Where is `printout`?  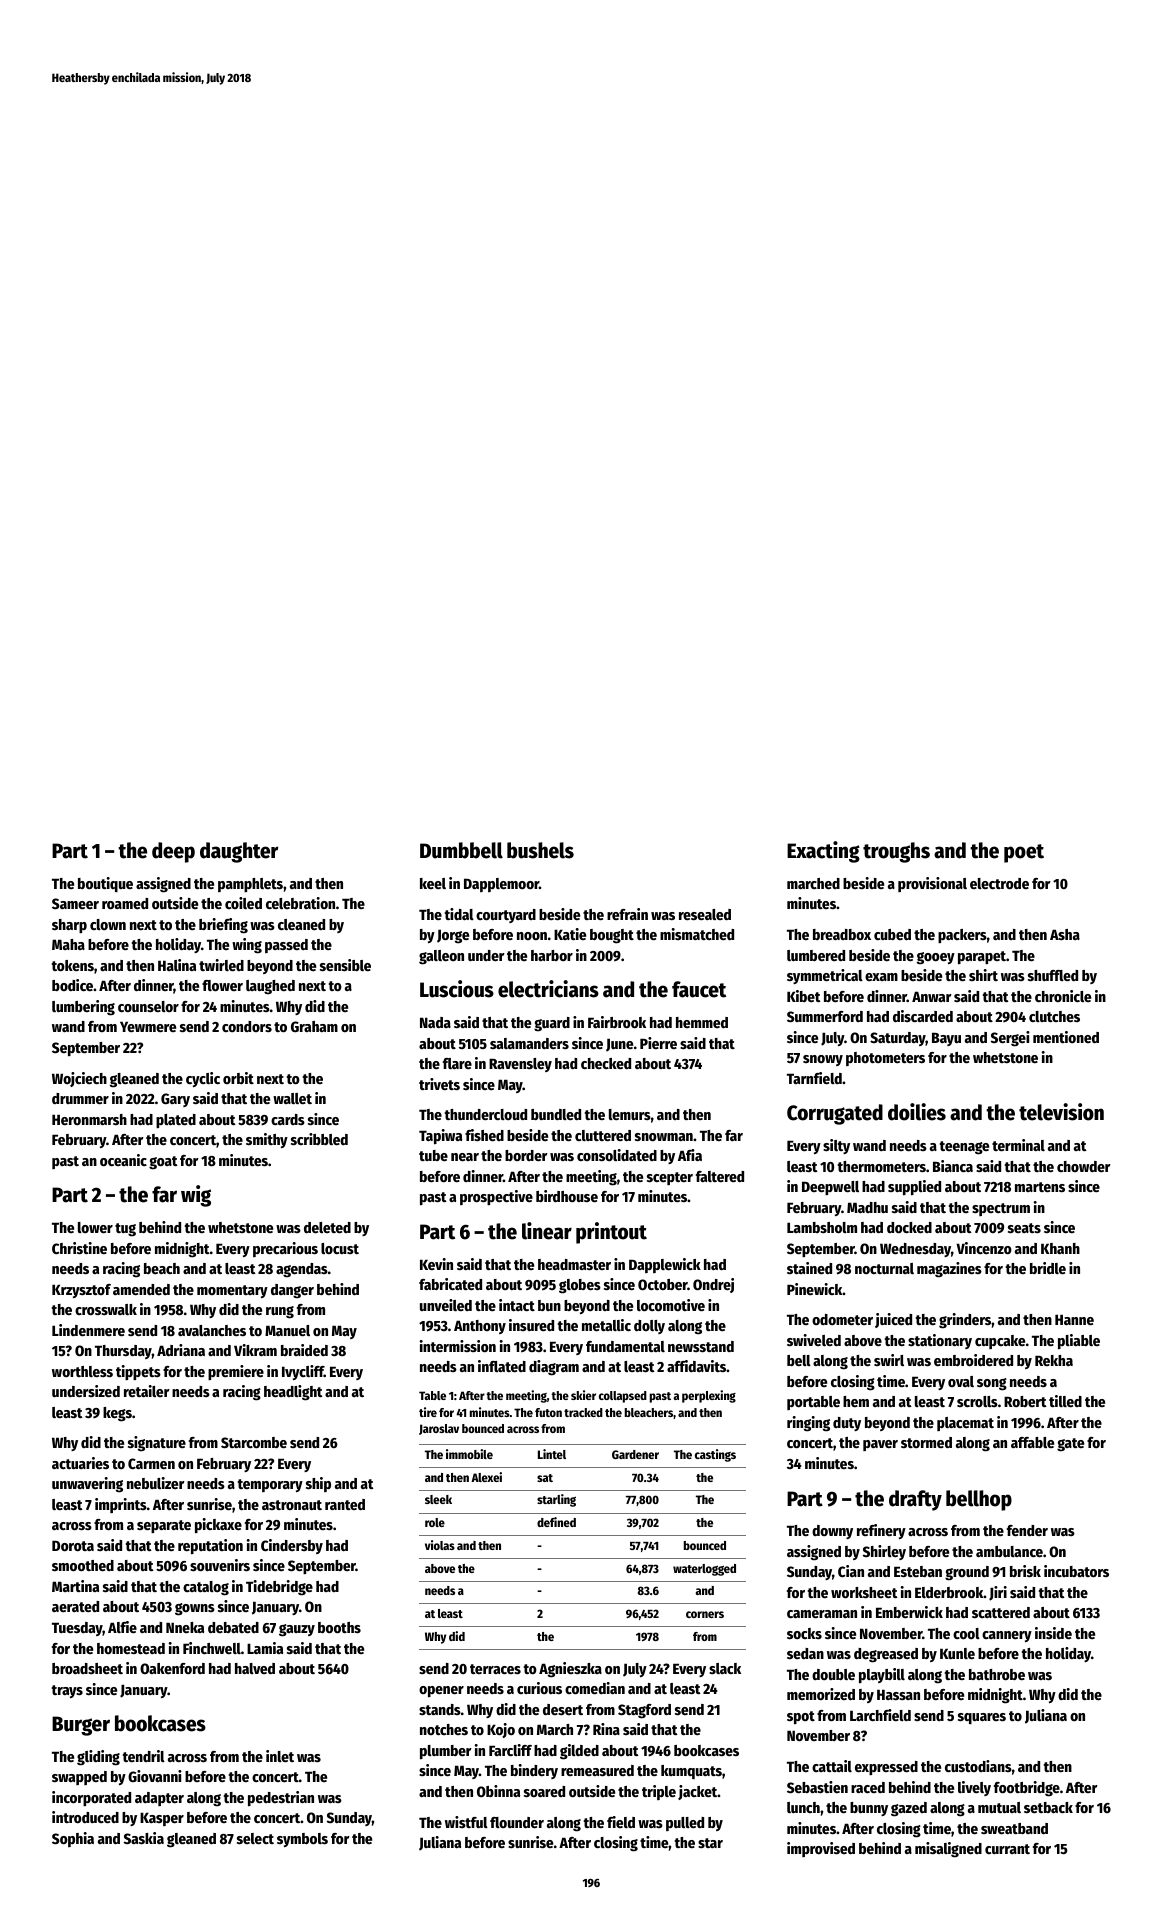 printout is located at coordinates (611, 1233).
